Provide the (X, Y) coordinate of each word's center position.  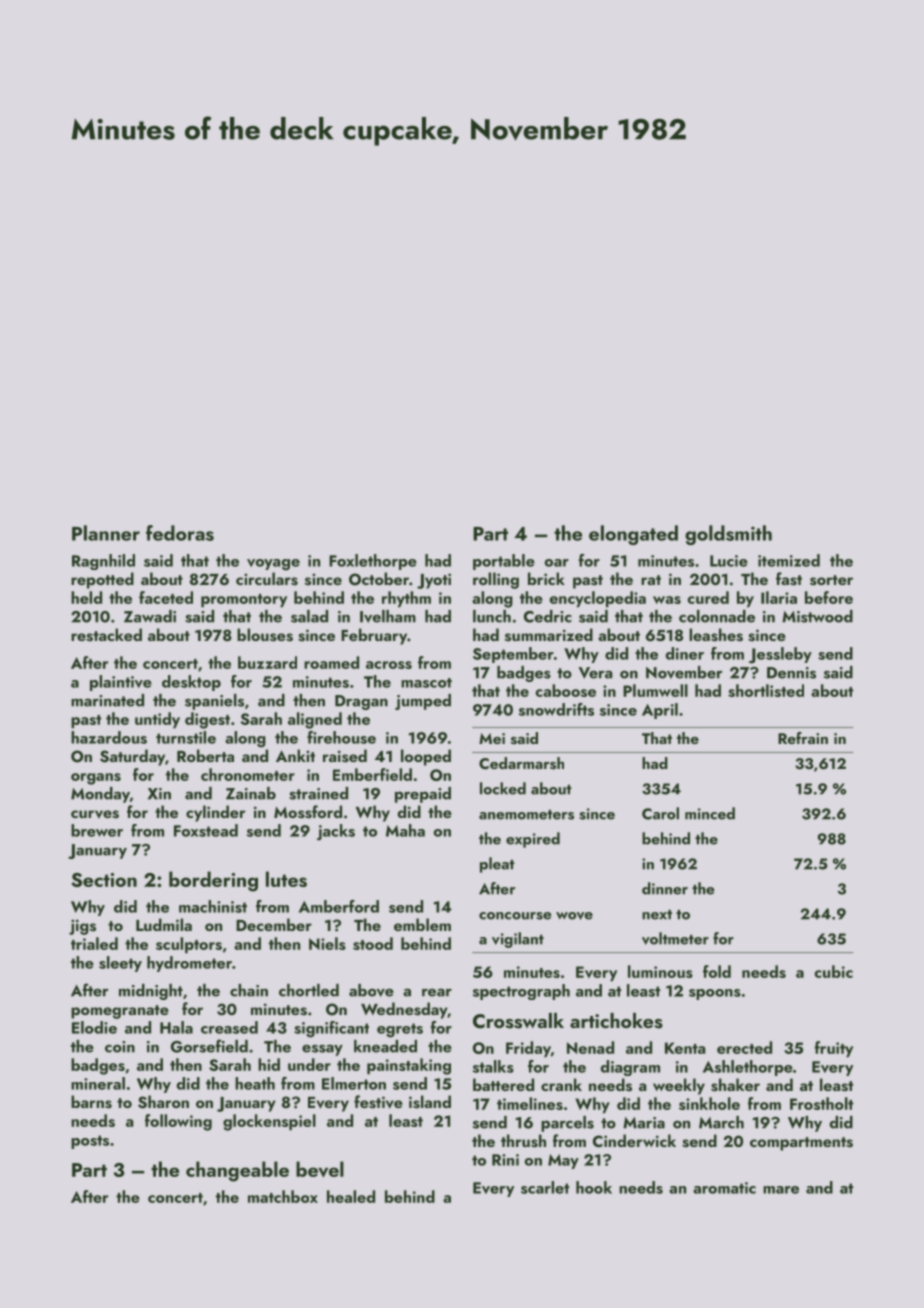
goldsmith (728, 535)
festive (378, 1102)
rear (437, 992)
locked (503, 788)
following (178, 1122)
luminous (660, 971)
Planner (106, 533)
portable (504, 562)
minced (710, 813)
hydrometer (189, 964)
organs (96, 779)
